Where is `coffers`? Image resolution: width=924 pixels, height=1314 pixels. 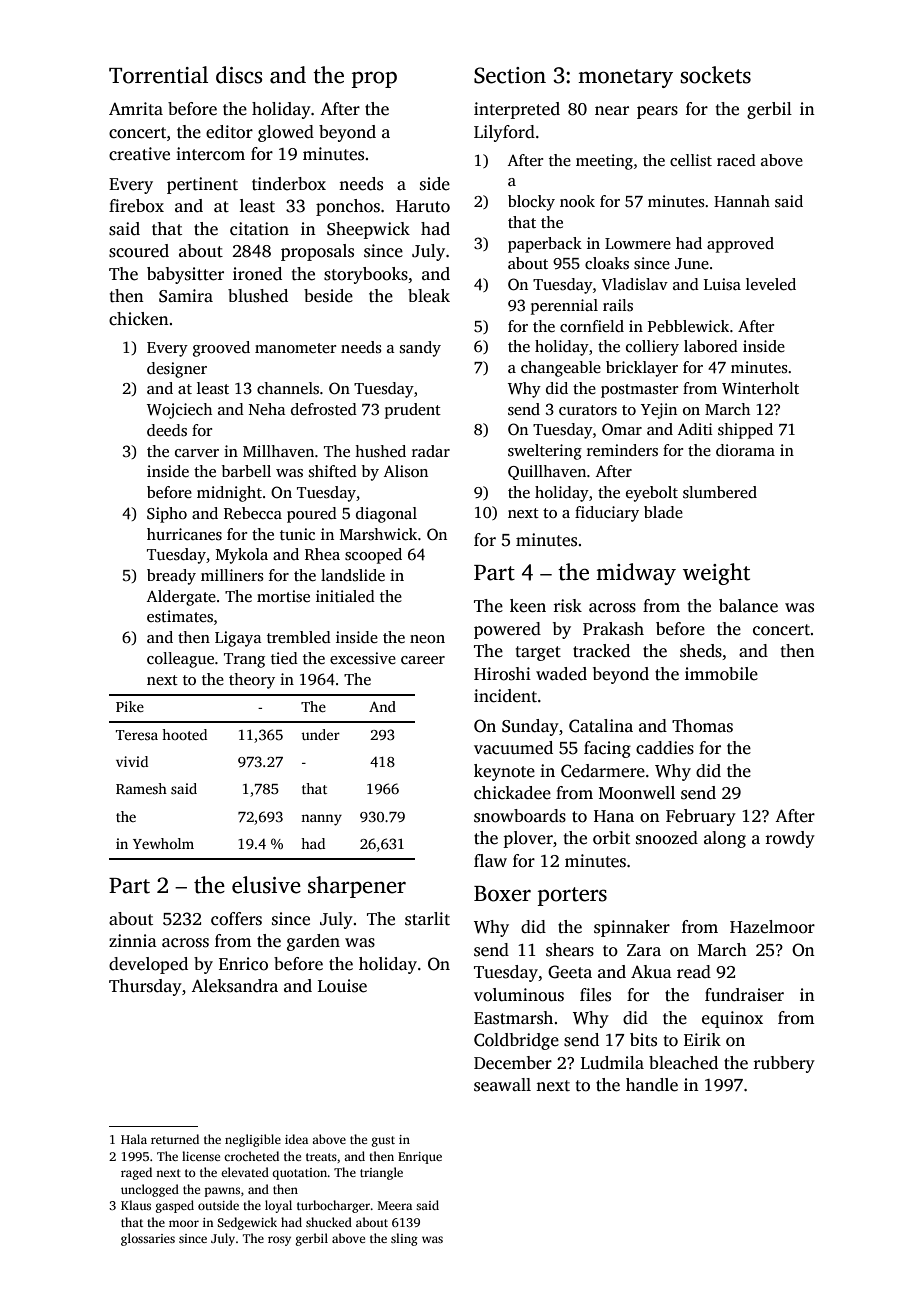 coffers is located at coordinates (236, 919).
